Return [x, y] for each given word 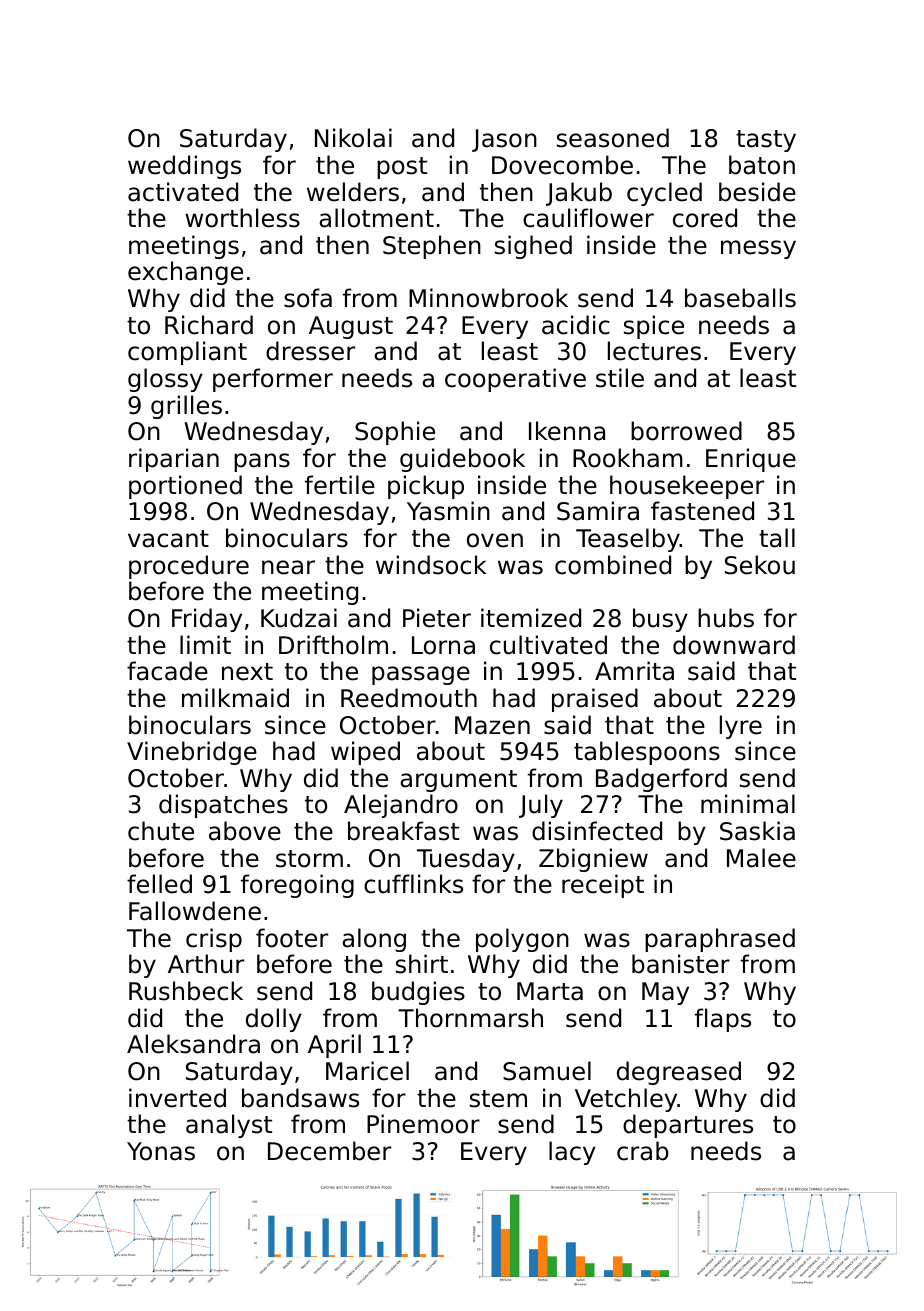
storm [309, 859]
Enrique [751, 460]
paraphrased [720, 940]
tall [777, 538]
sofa [308, 298]
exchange [185, 273]
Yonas [161, 1151]
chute [161, 831]
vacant [168, 539]
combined [613, 565]
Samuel [547, 1071]
